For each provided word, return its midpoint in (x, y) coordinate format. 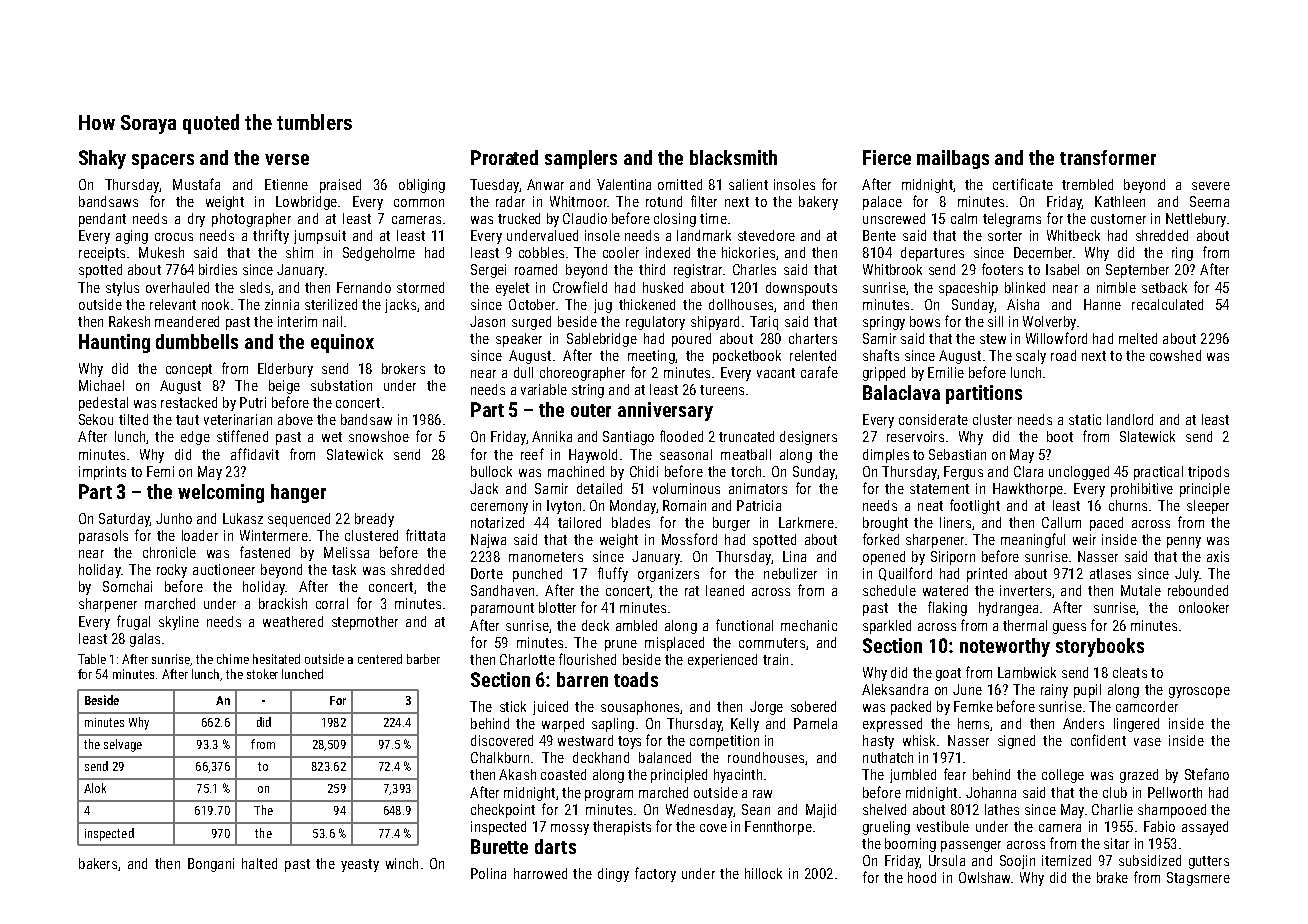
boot (1060, 436)
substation (341, 385)
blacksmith (733, 157)
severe (1211, 186)
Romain (684, 505)
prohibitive (1142, 490)
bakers (98, 863)
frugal (133, 622)
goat (948, 674)
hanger (298, 493)
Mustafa (196, 184)
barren (582, 679)
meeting (651, 357)
